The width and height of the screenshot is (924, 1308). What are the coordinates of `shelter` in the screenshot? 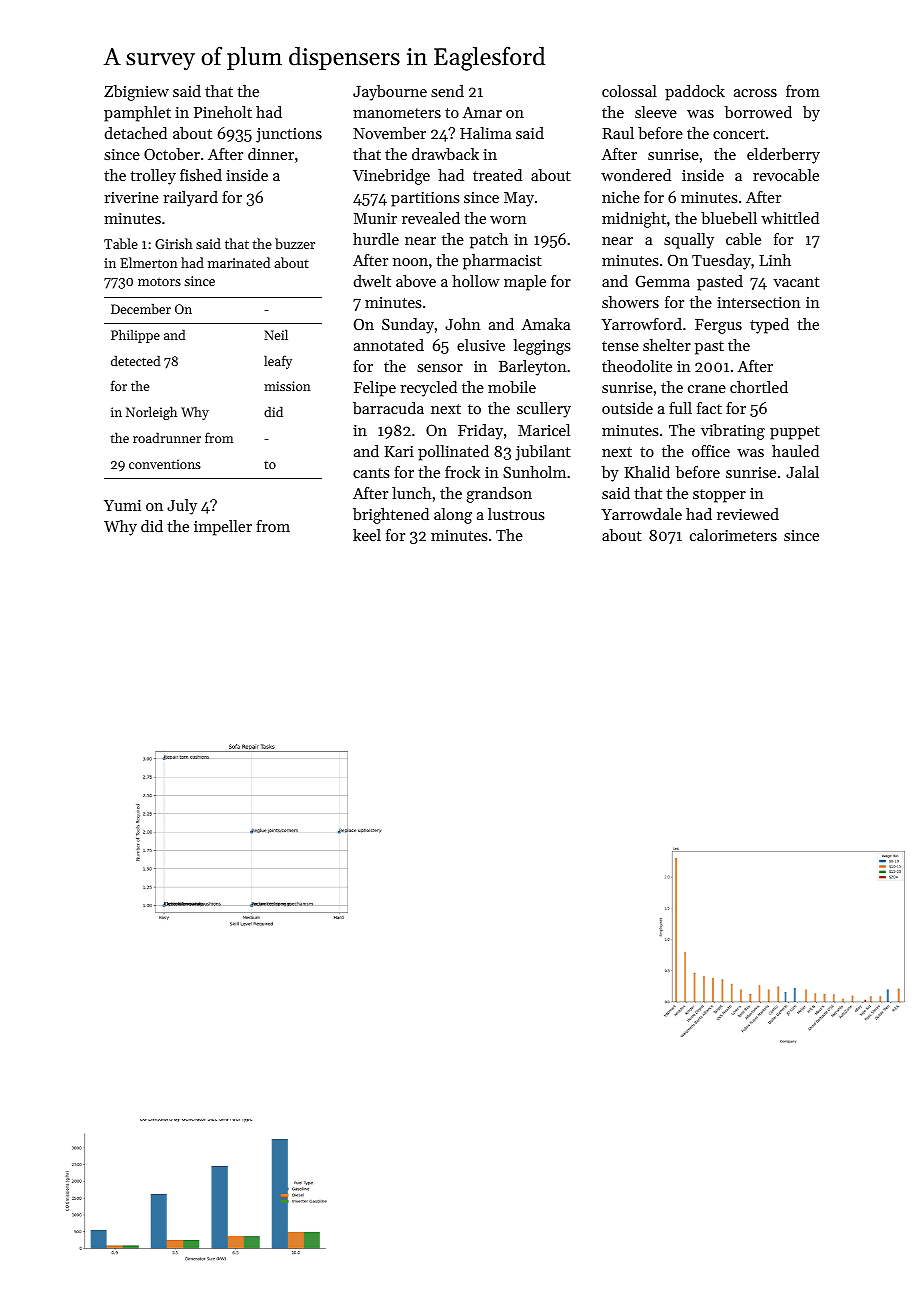 It's located at (667, 345).
